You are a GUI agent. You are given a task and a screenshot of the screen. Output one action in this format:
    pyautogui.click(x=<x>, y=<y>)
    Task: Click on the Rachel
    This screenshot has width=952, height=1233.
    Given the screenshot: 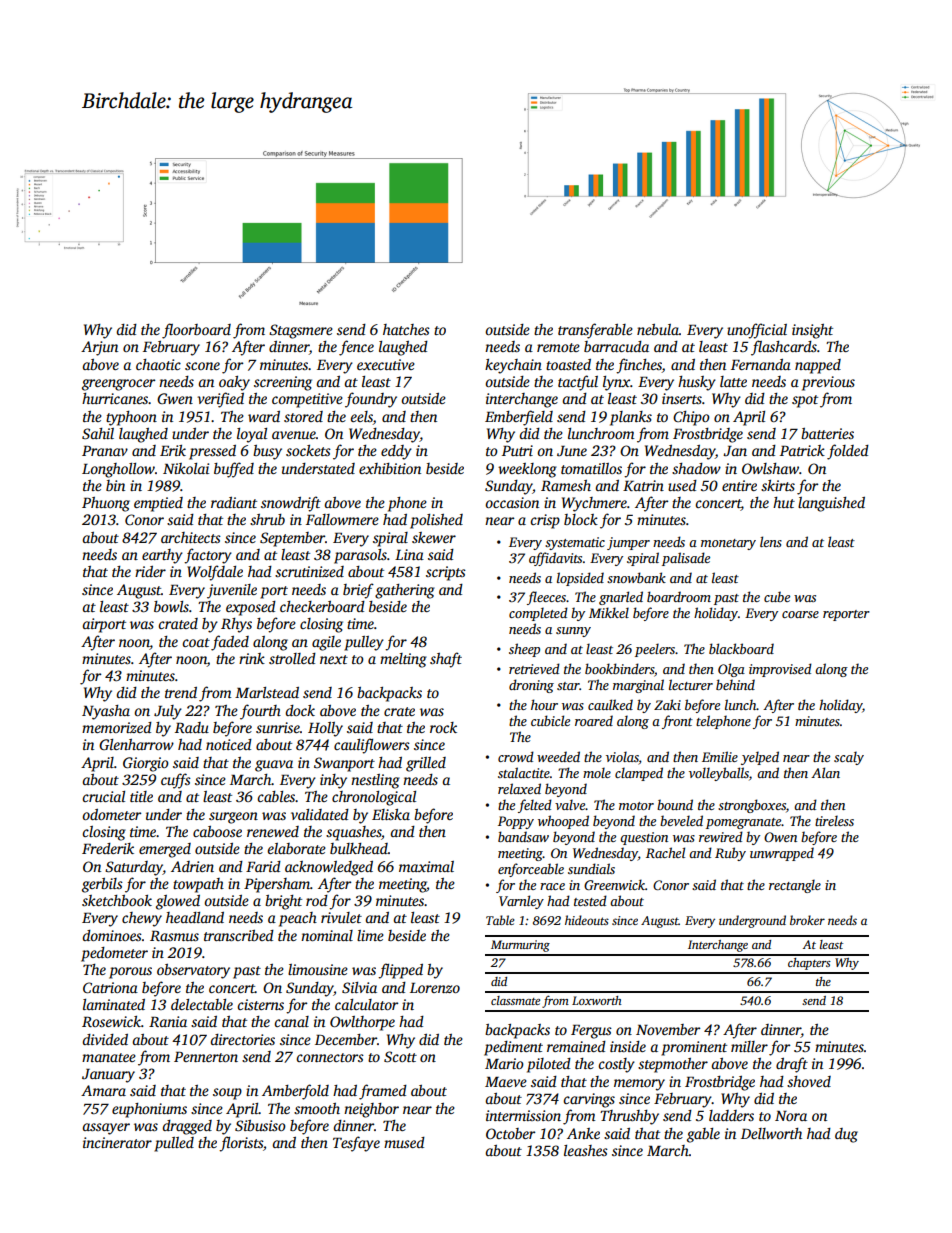 What is the action you would take?
    pyautogui.click(x=665, y=852)
